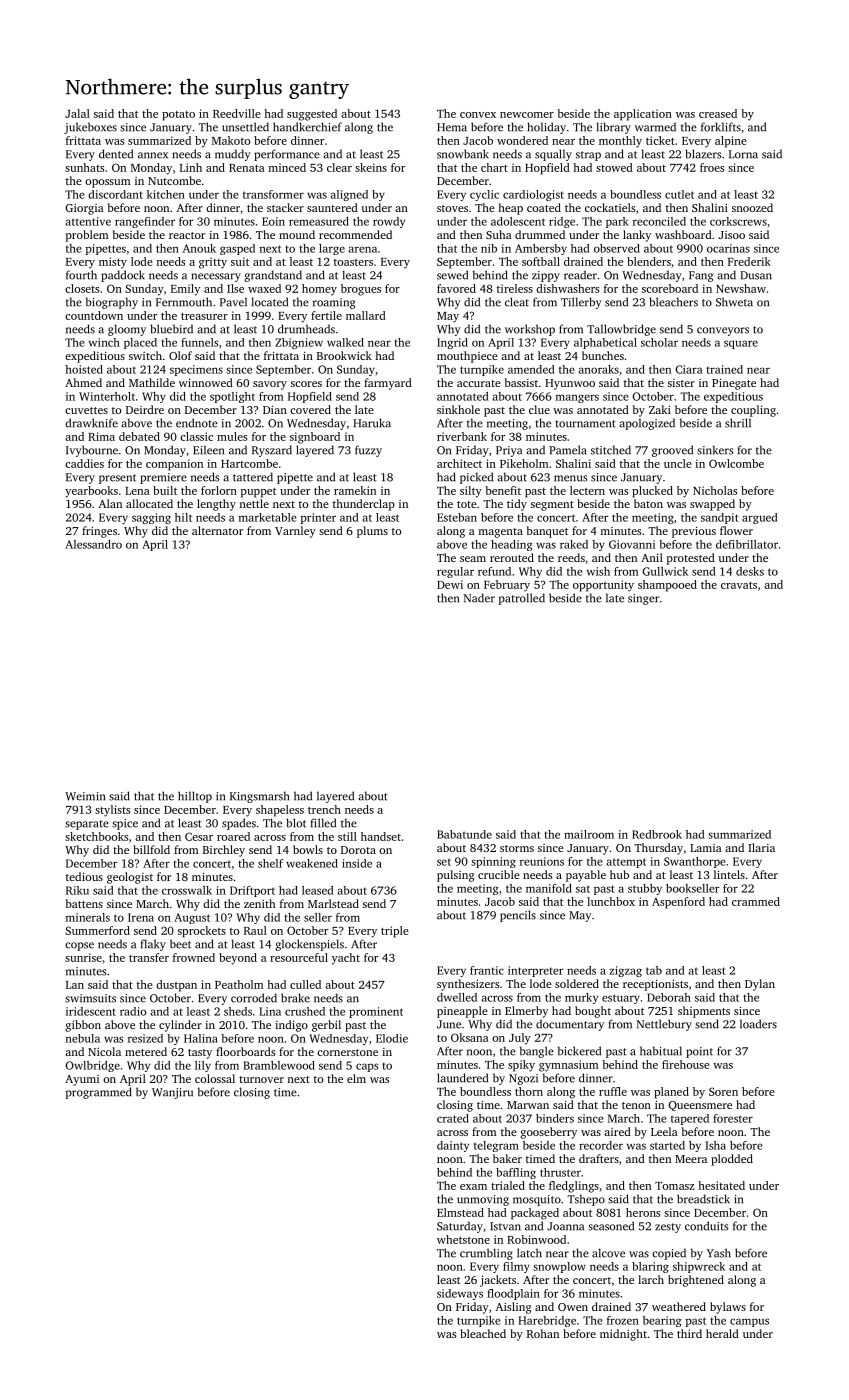  I want to click on mouthpiece, so click(467, 357).
